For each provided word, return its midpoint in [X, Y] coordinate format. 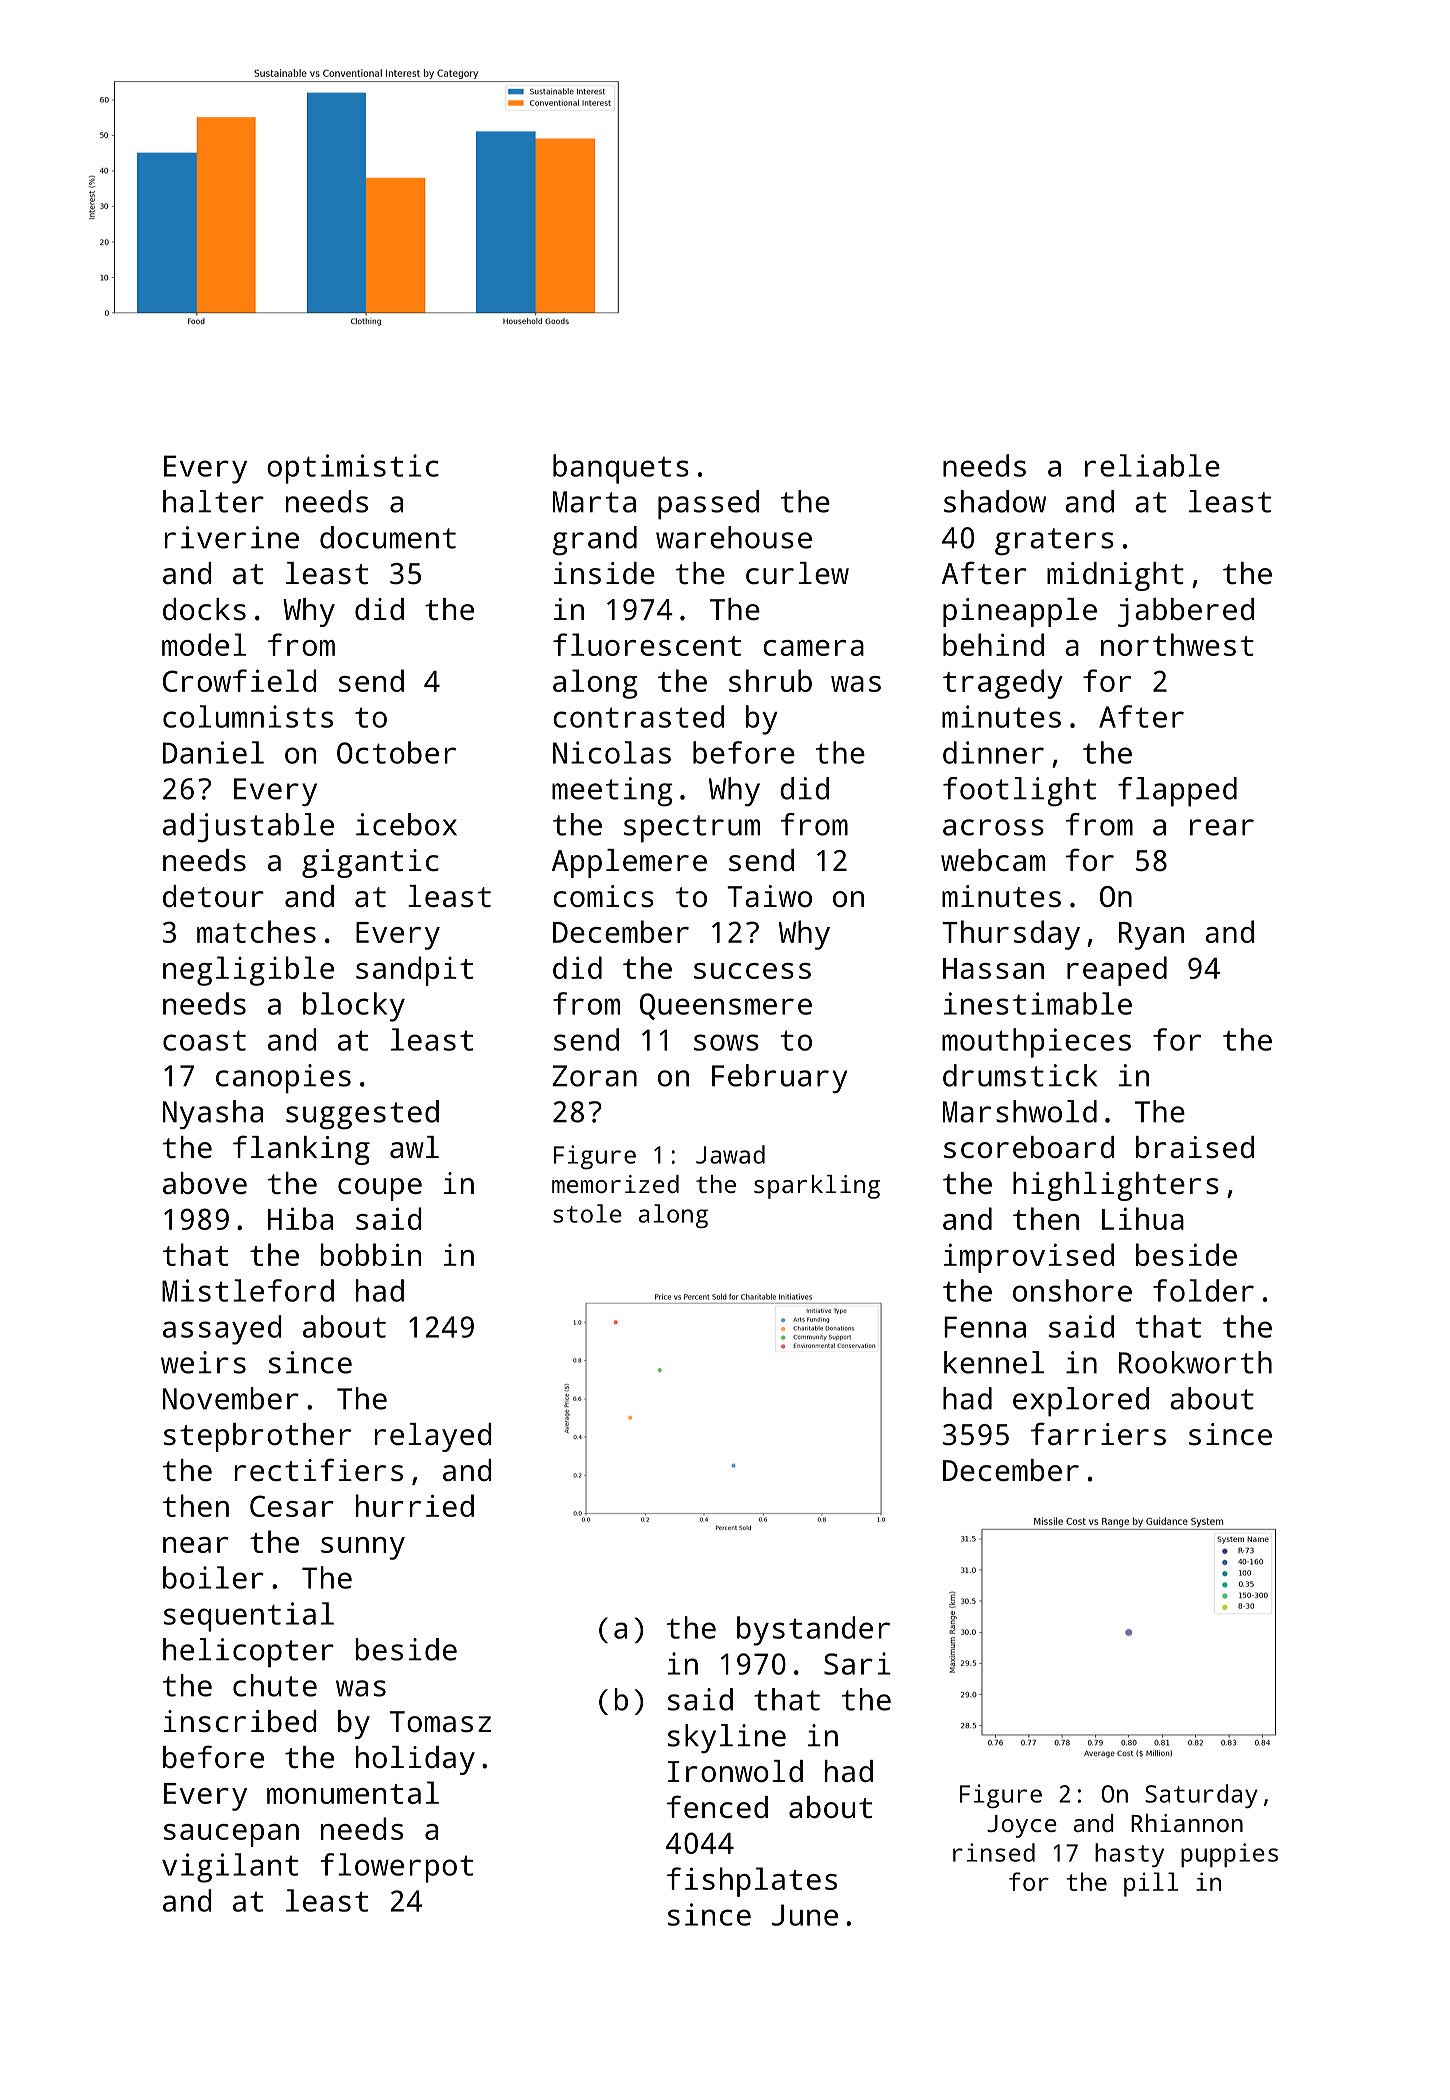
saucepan [231, 1835]
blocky [354, 1007]
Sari [857, 1663]
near [196, 1545]
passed [708, 505]
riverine [232, 537]
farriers [1098, 1434]
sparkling [817, 1187]
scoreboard [1029, 1147]
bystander [813, 1631]
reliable [1152, 465]
